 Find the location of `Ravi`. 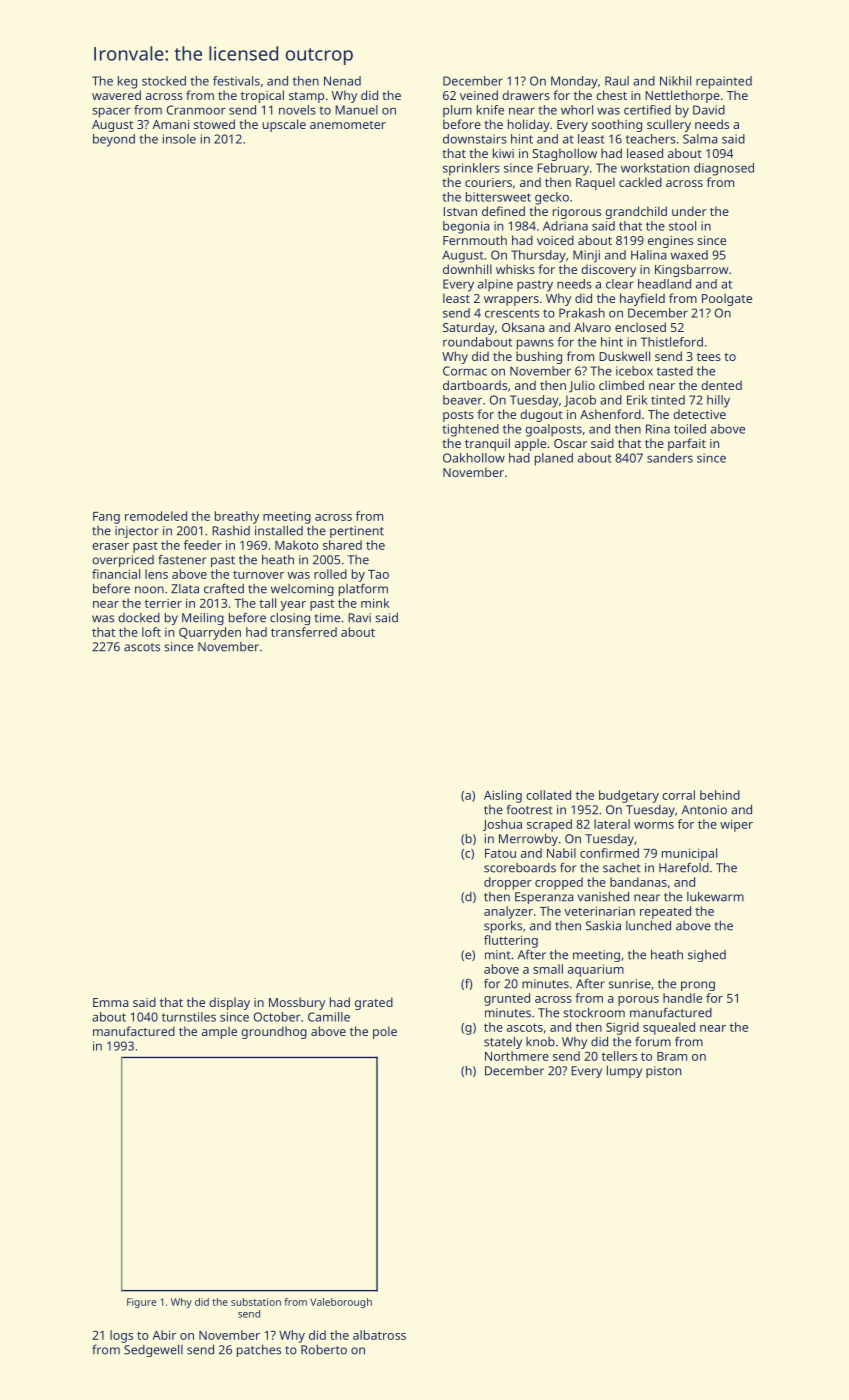

Ravi is located at coordinates (359, 618).
